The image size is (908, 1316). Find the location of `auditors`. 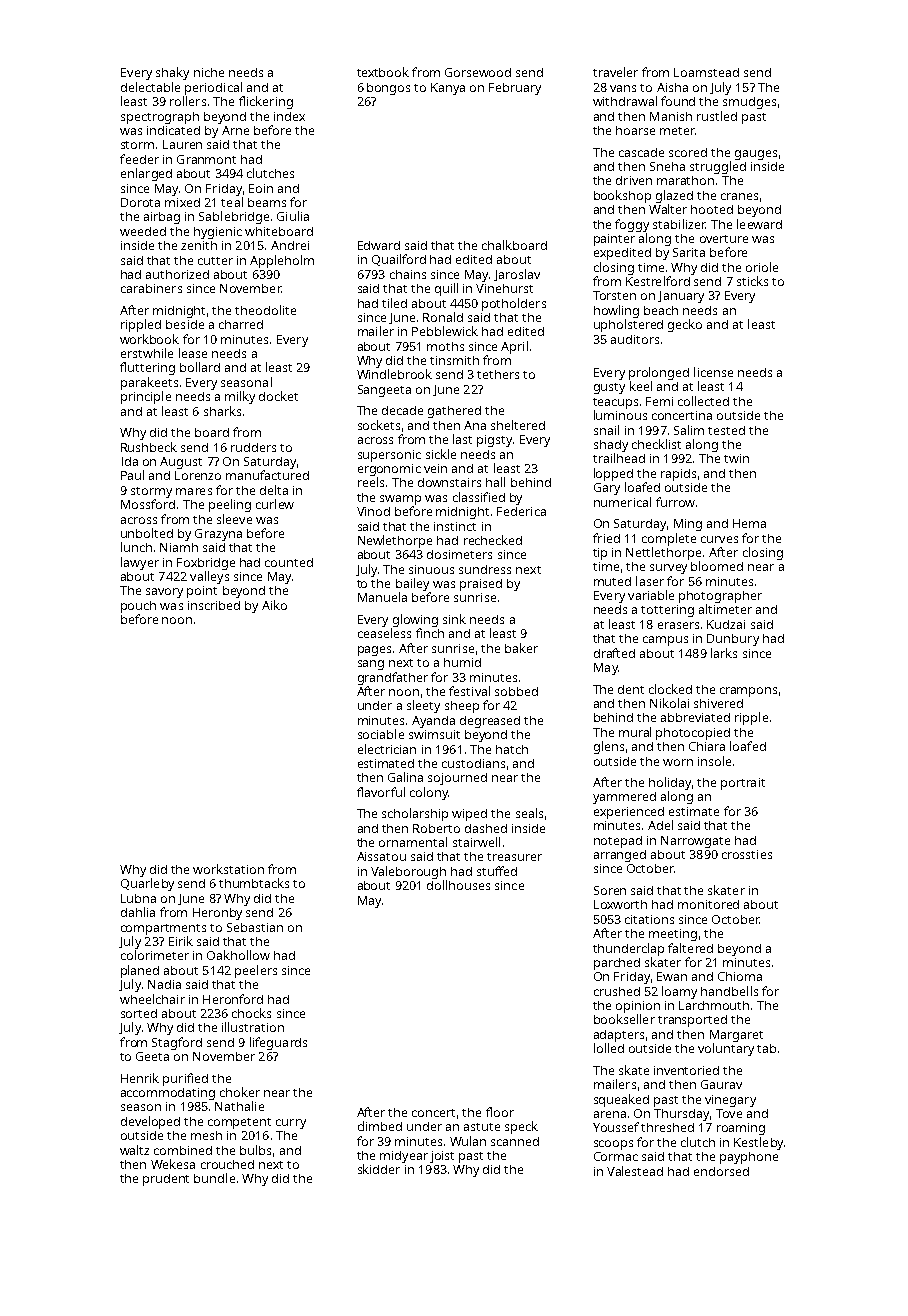

auditors is located at coordinates (635, 339).
